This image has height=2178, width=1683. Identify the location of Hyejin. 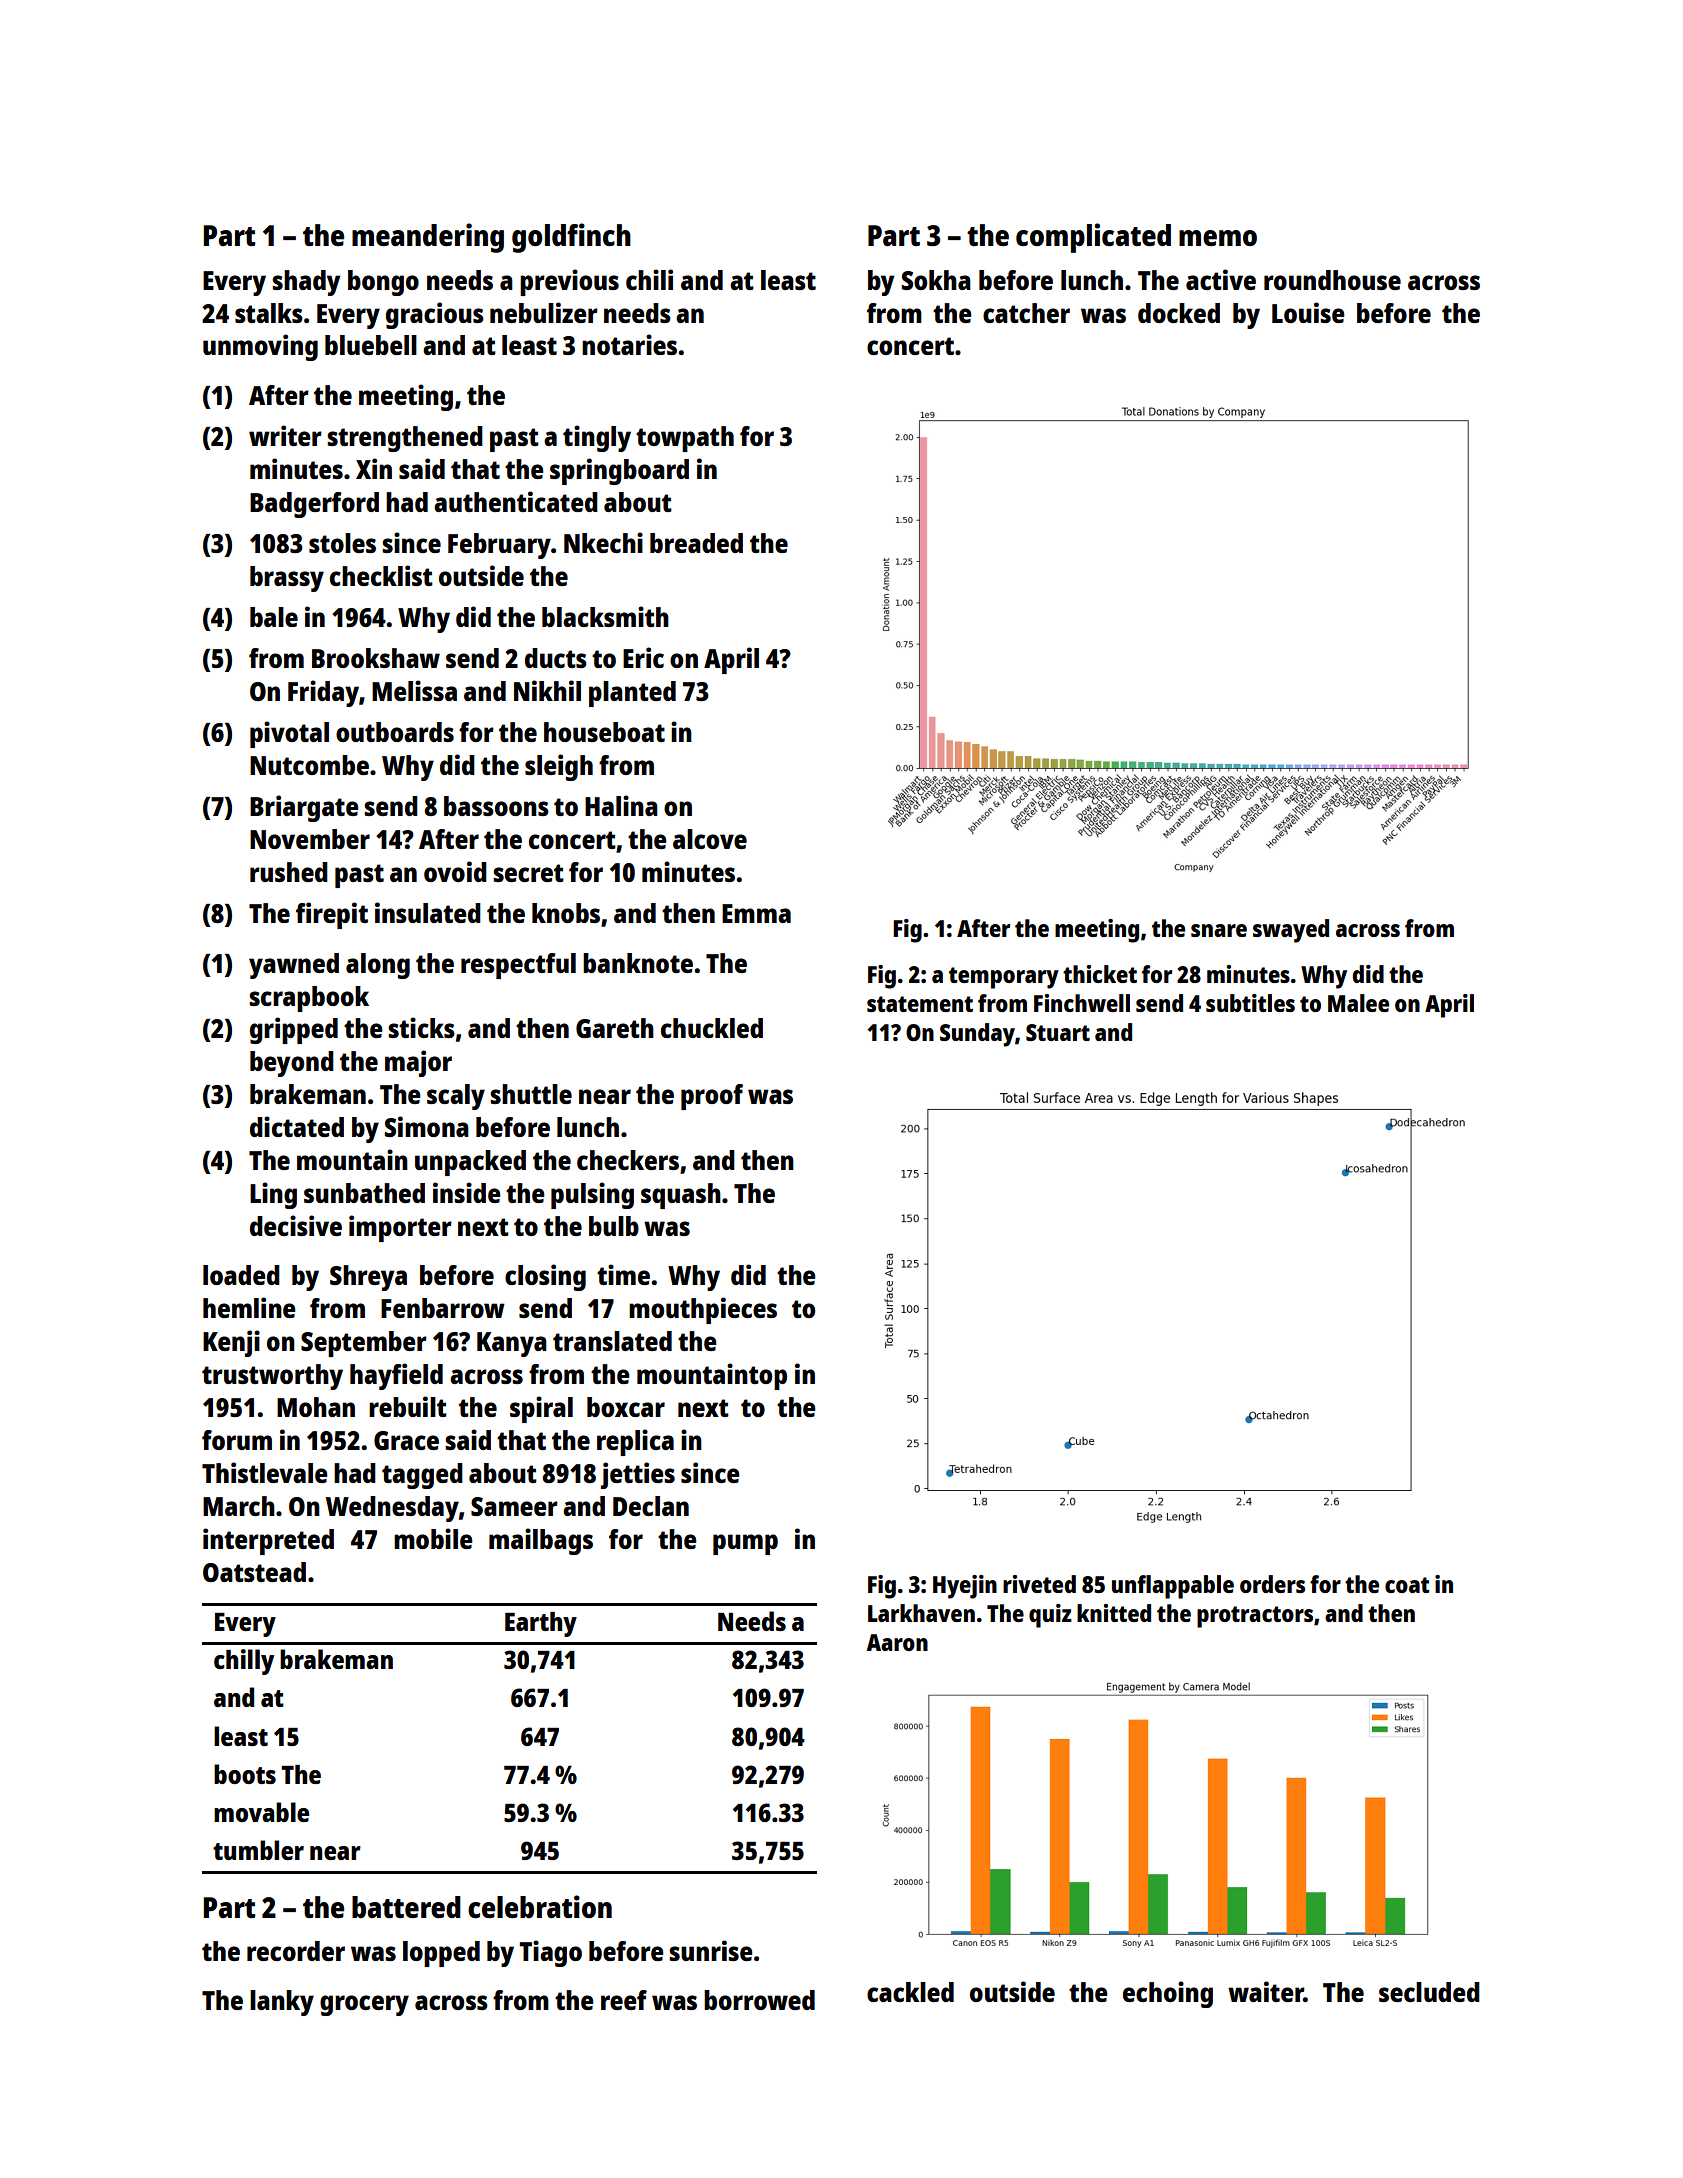
(965, 1587).
